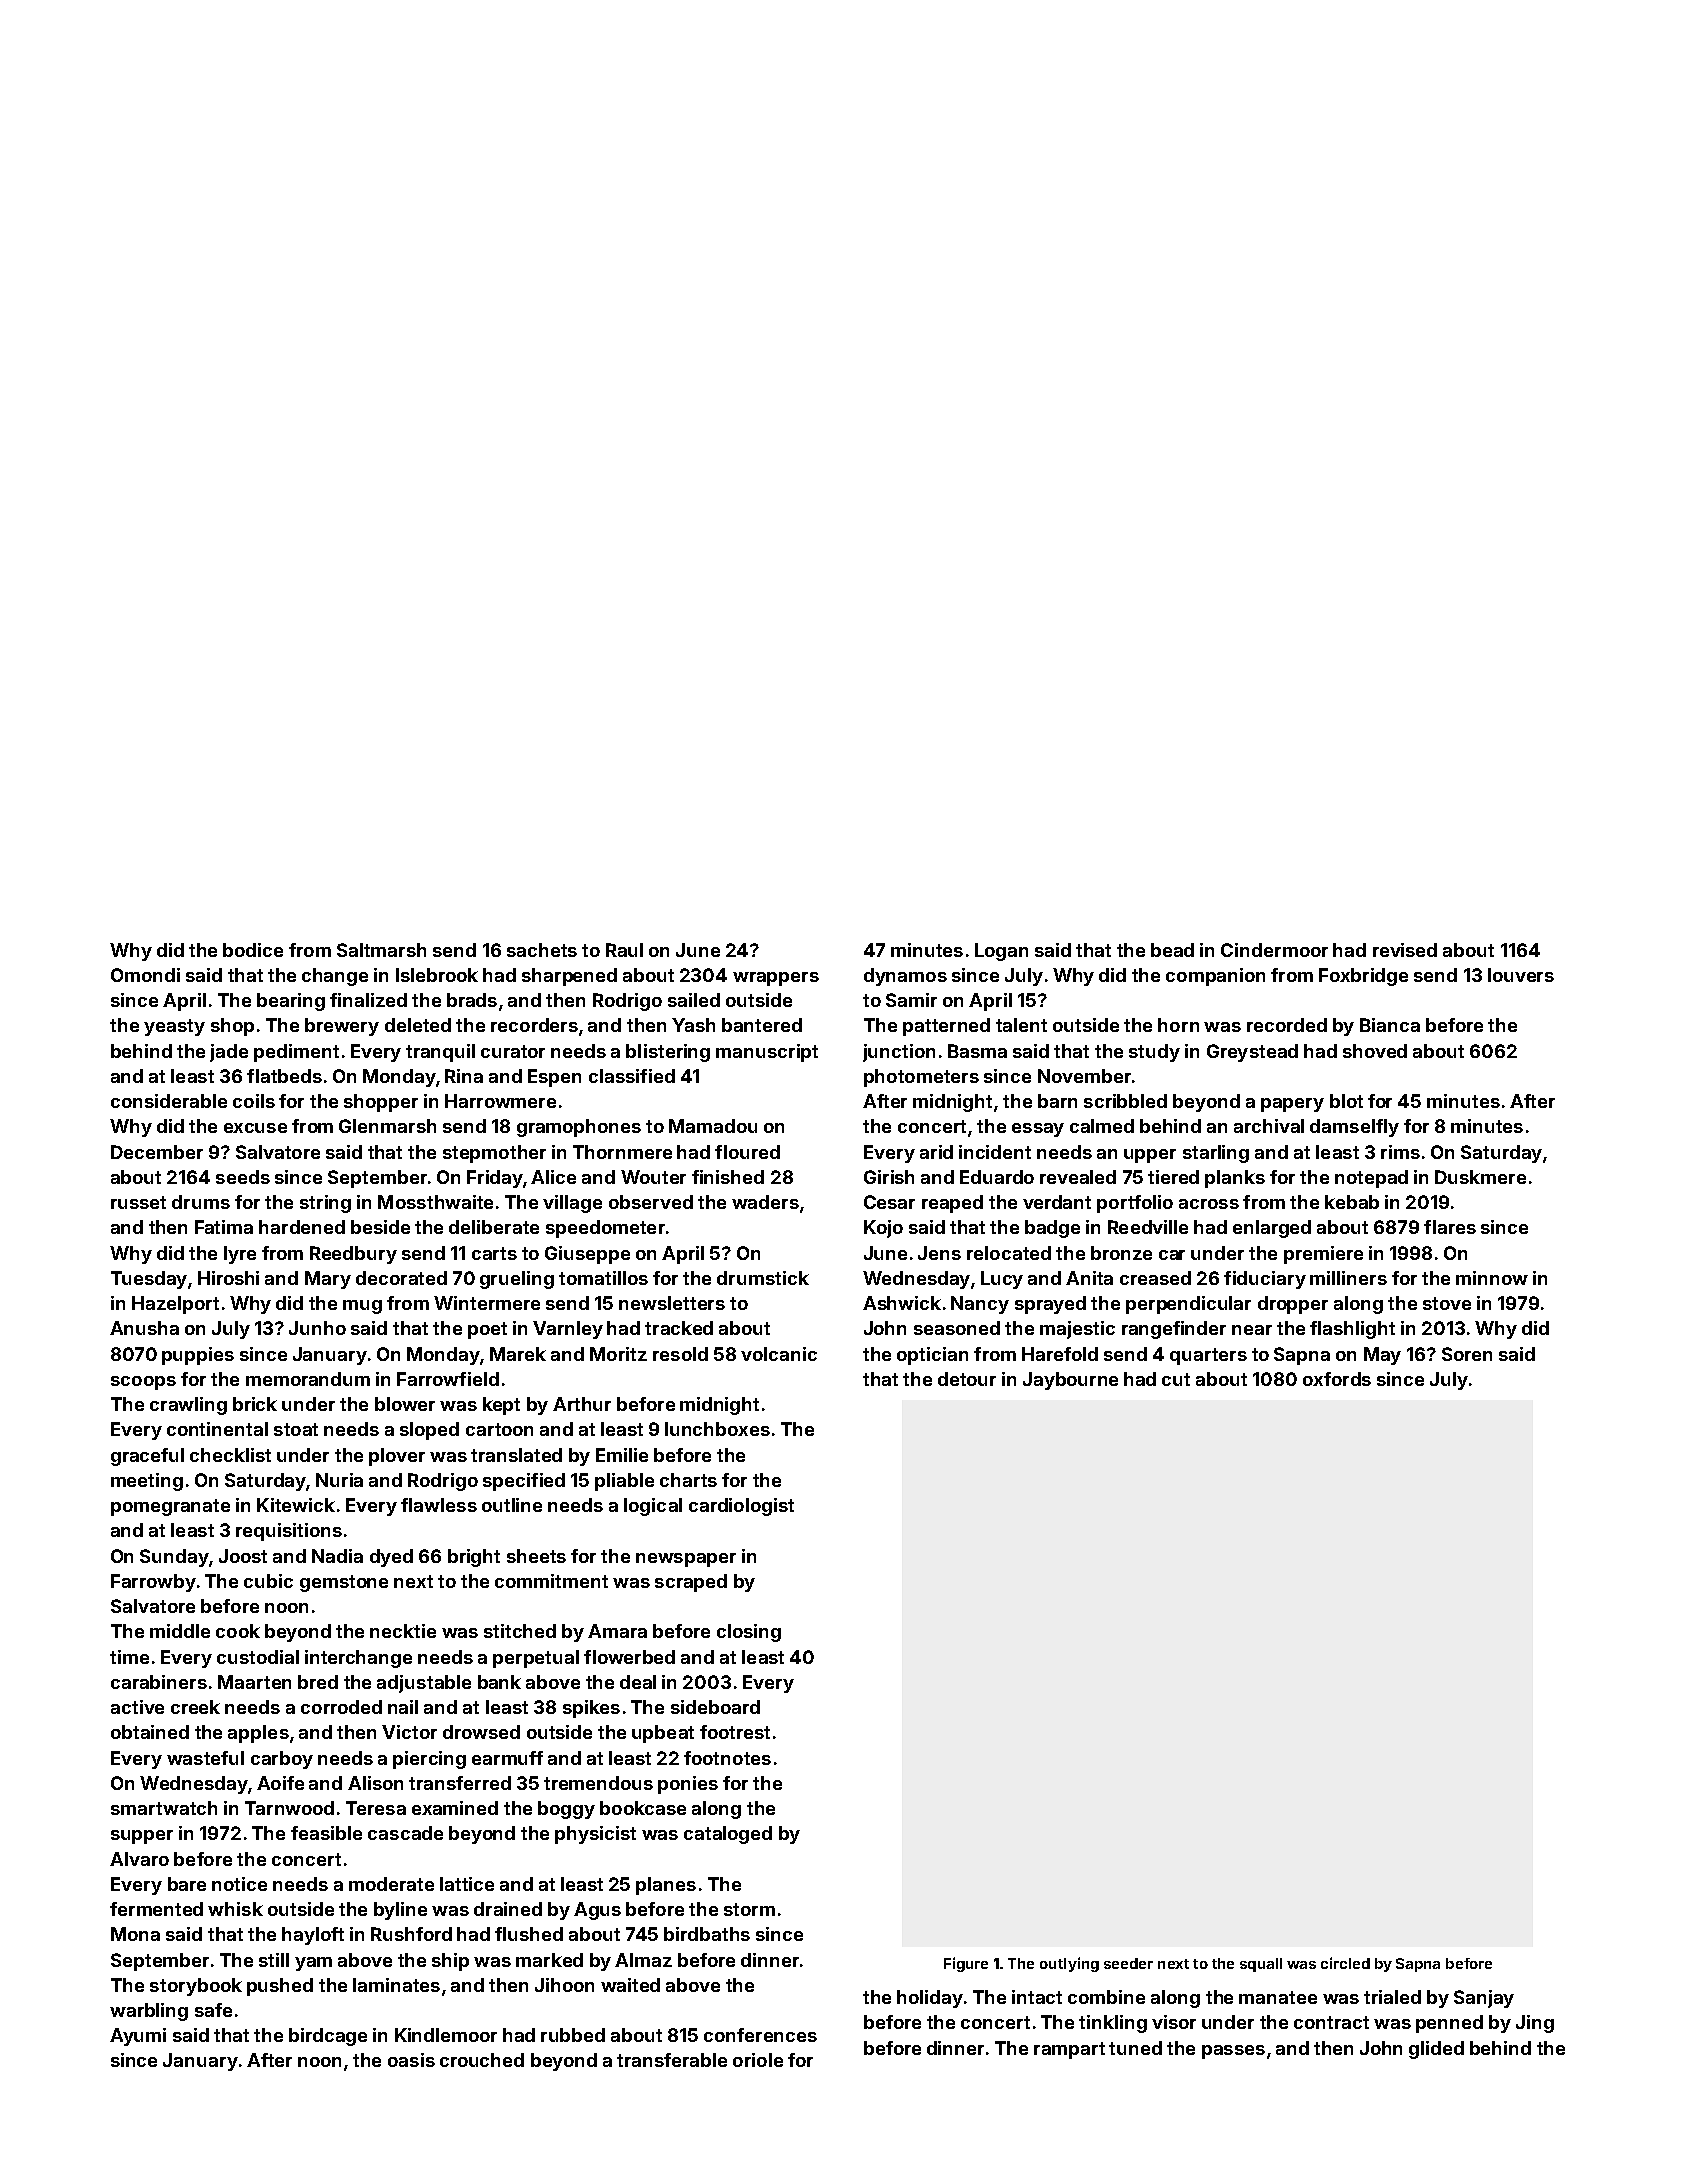 The height and width of the page is (2178, 1683). What do you see at coordinates (1436, 2050) in the page?
I see `glided` at bounding box center [1436, 2050].
